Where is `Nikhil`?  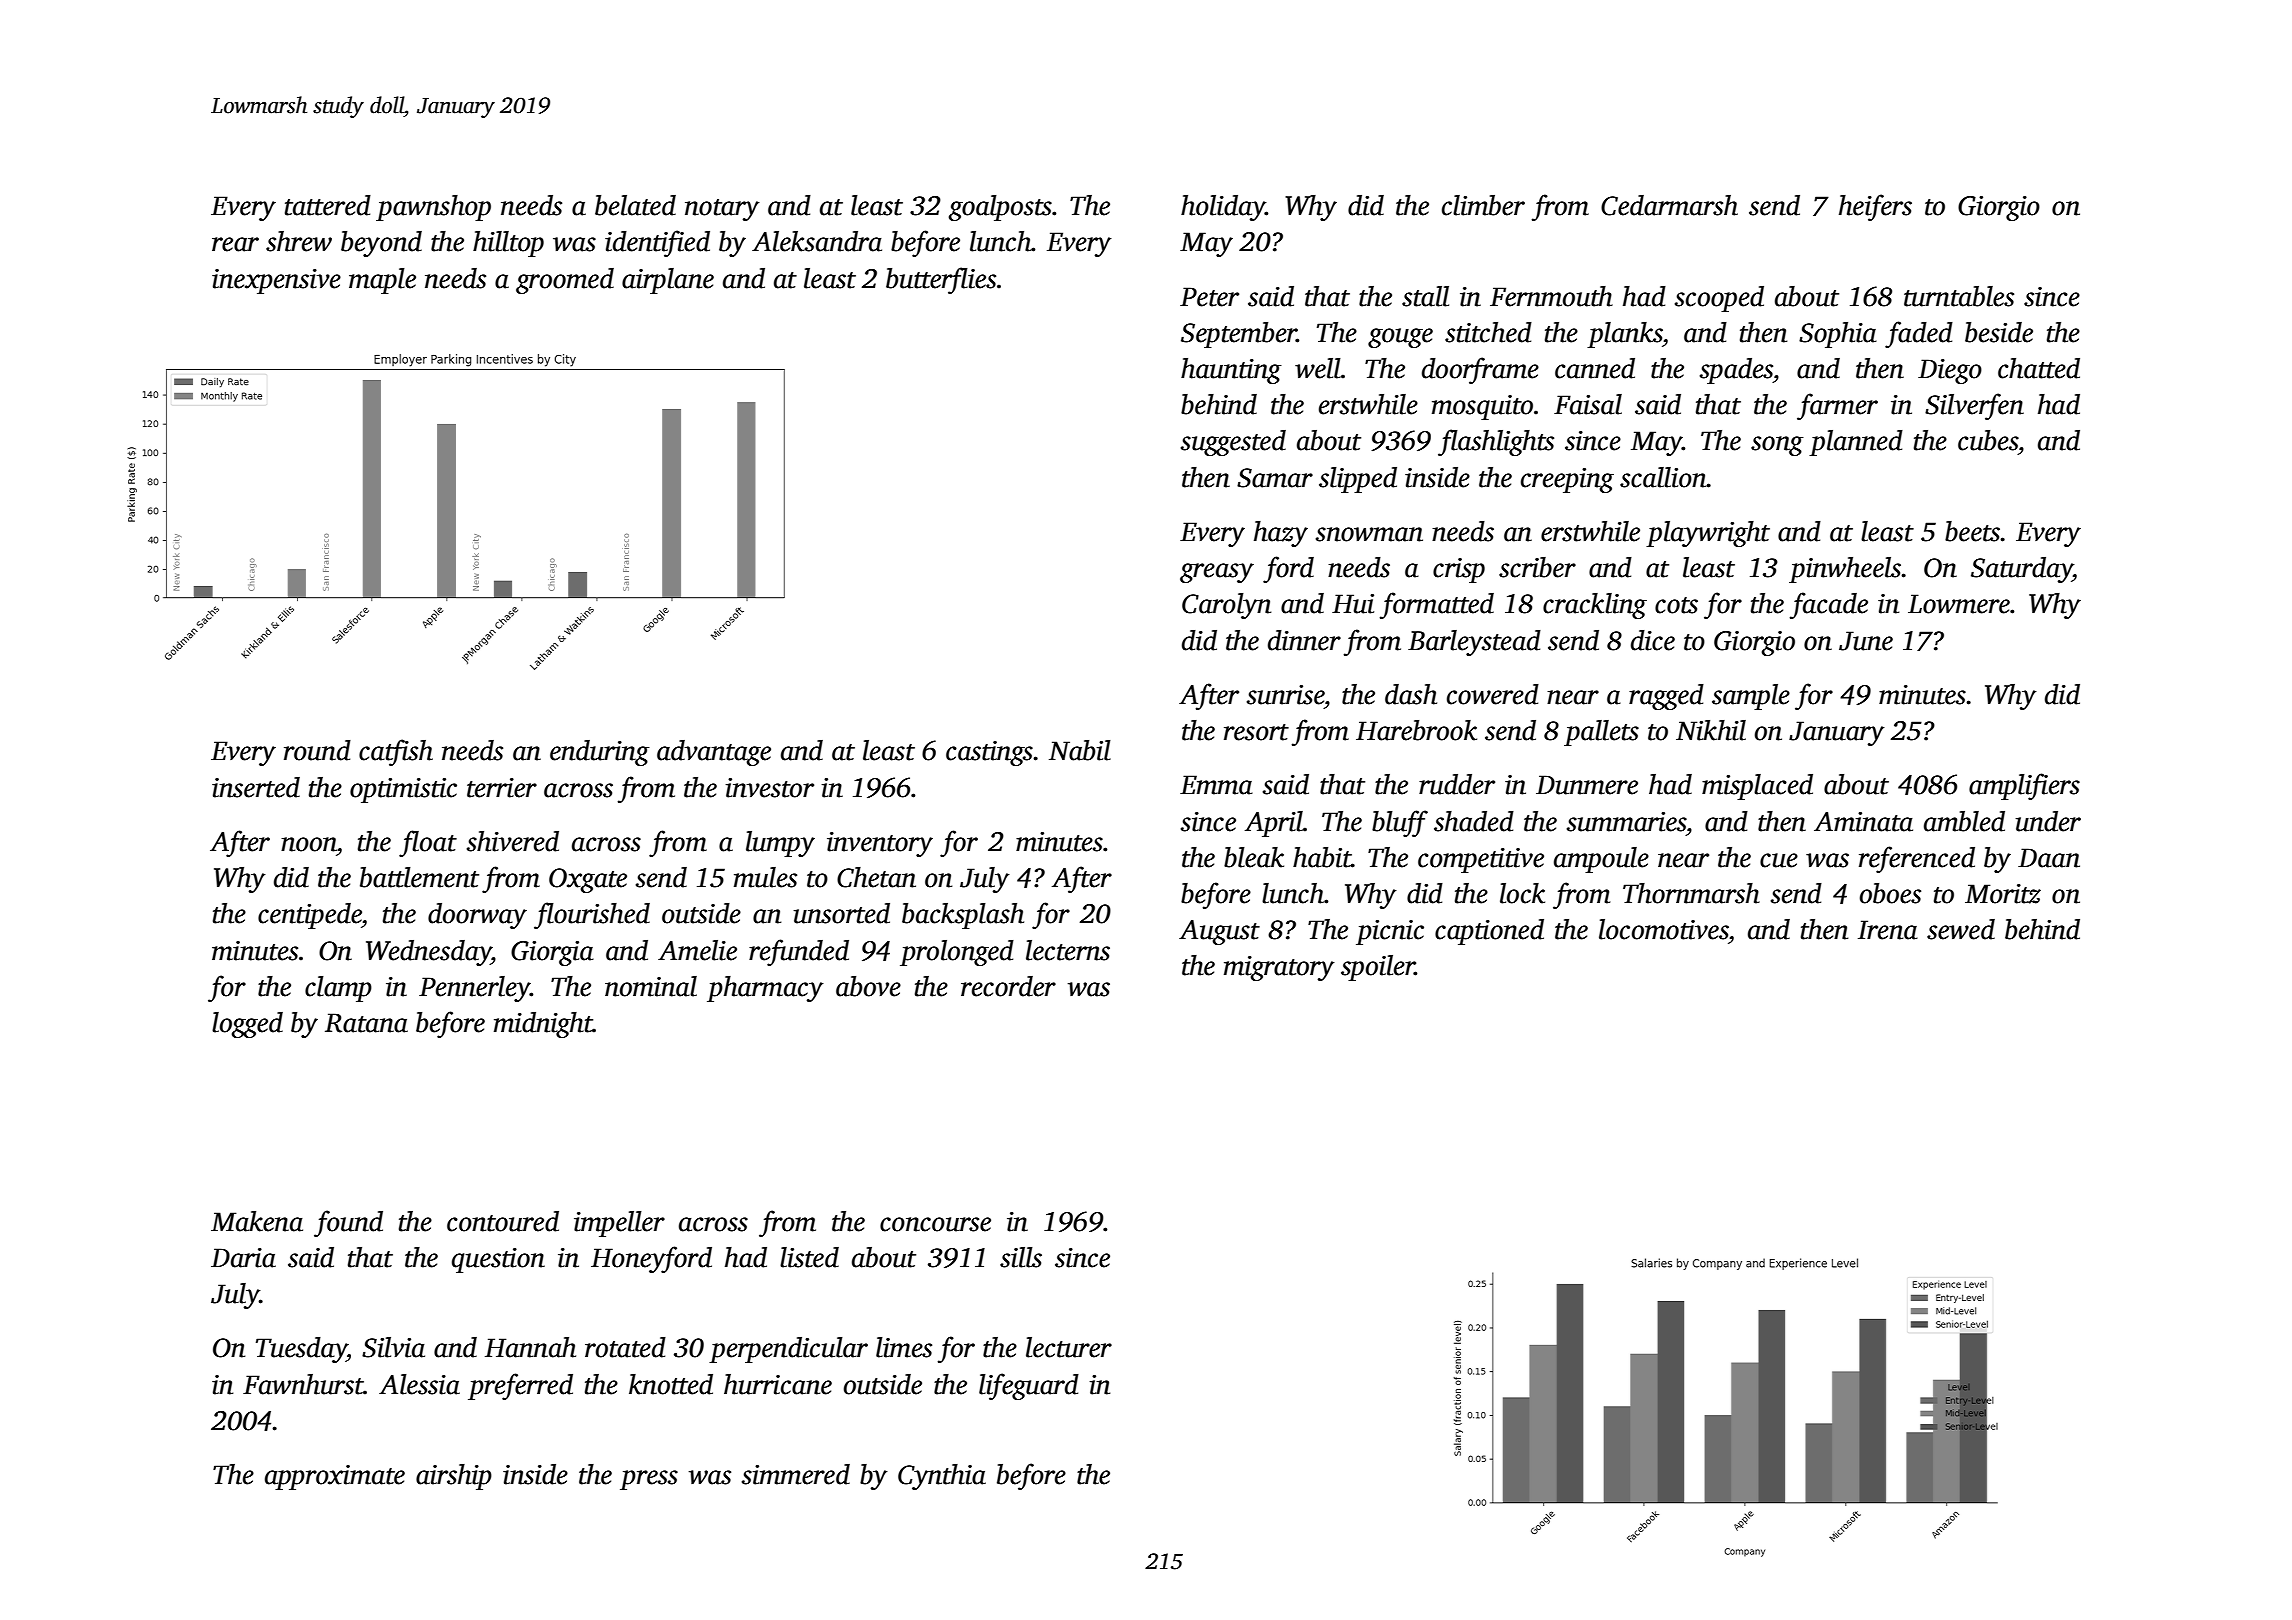
Nikhil is located at coordinates (1711, 730).
